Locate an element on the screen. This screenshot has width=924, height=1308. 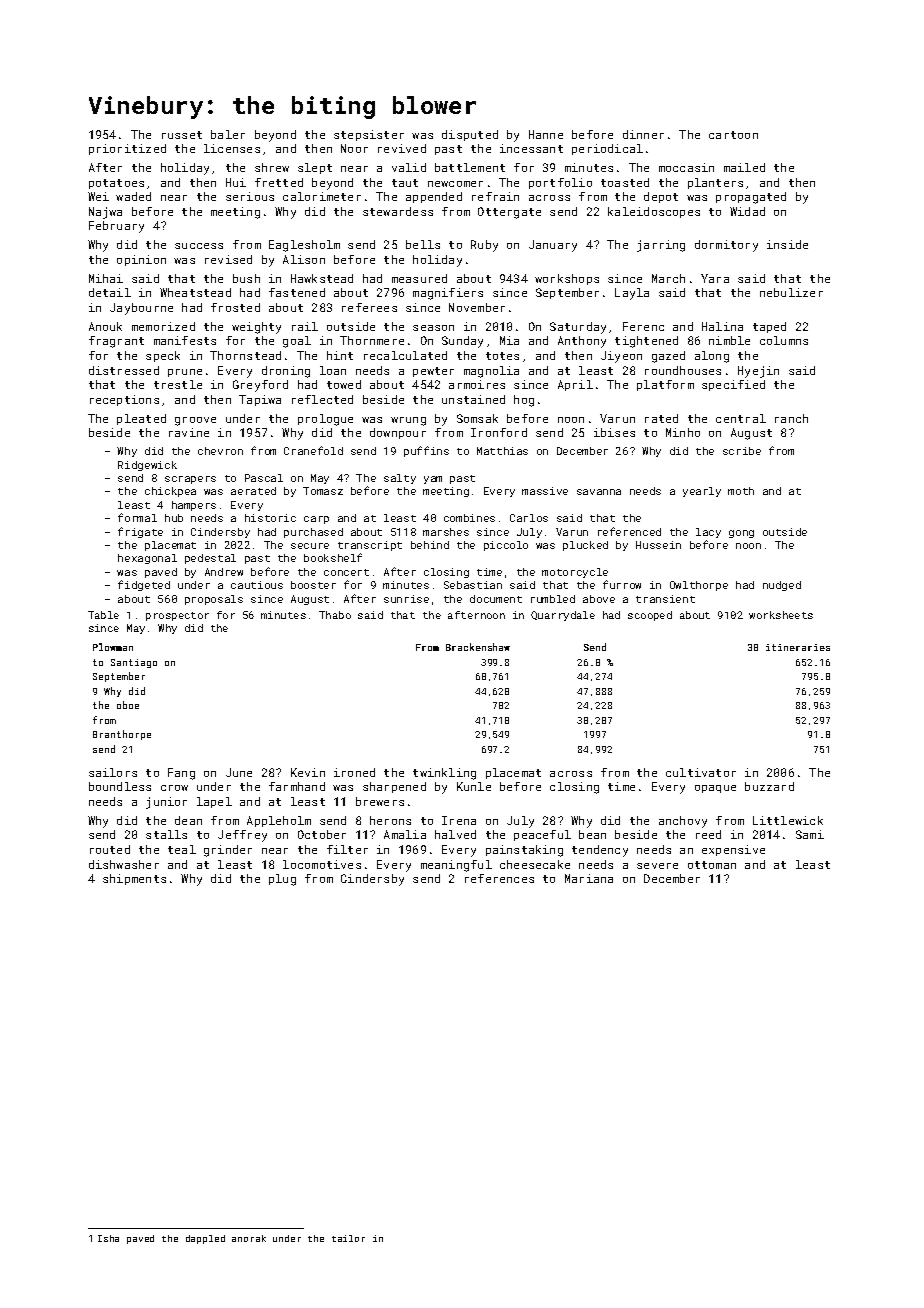
pleated is located at coordinates (141, 419).
